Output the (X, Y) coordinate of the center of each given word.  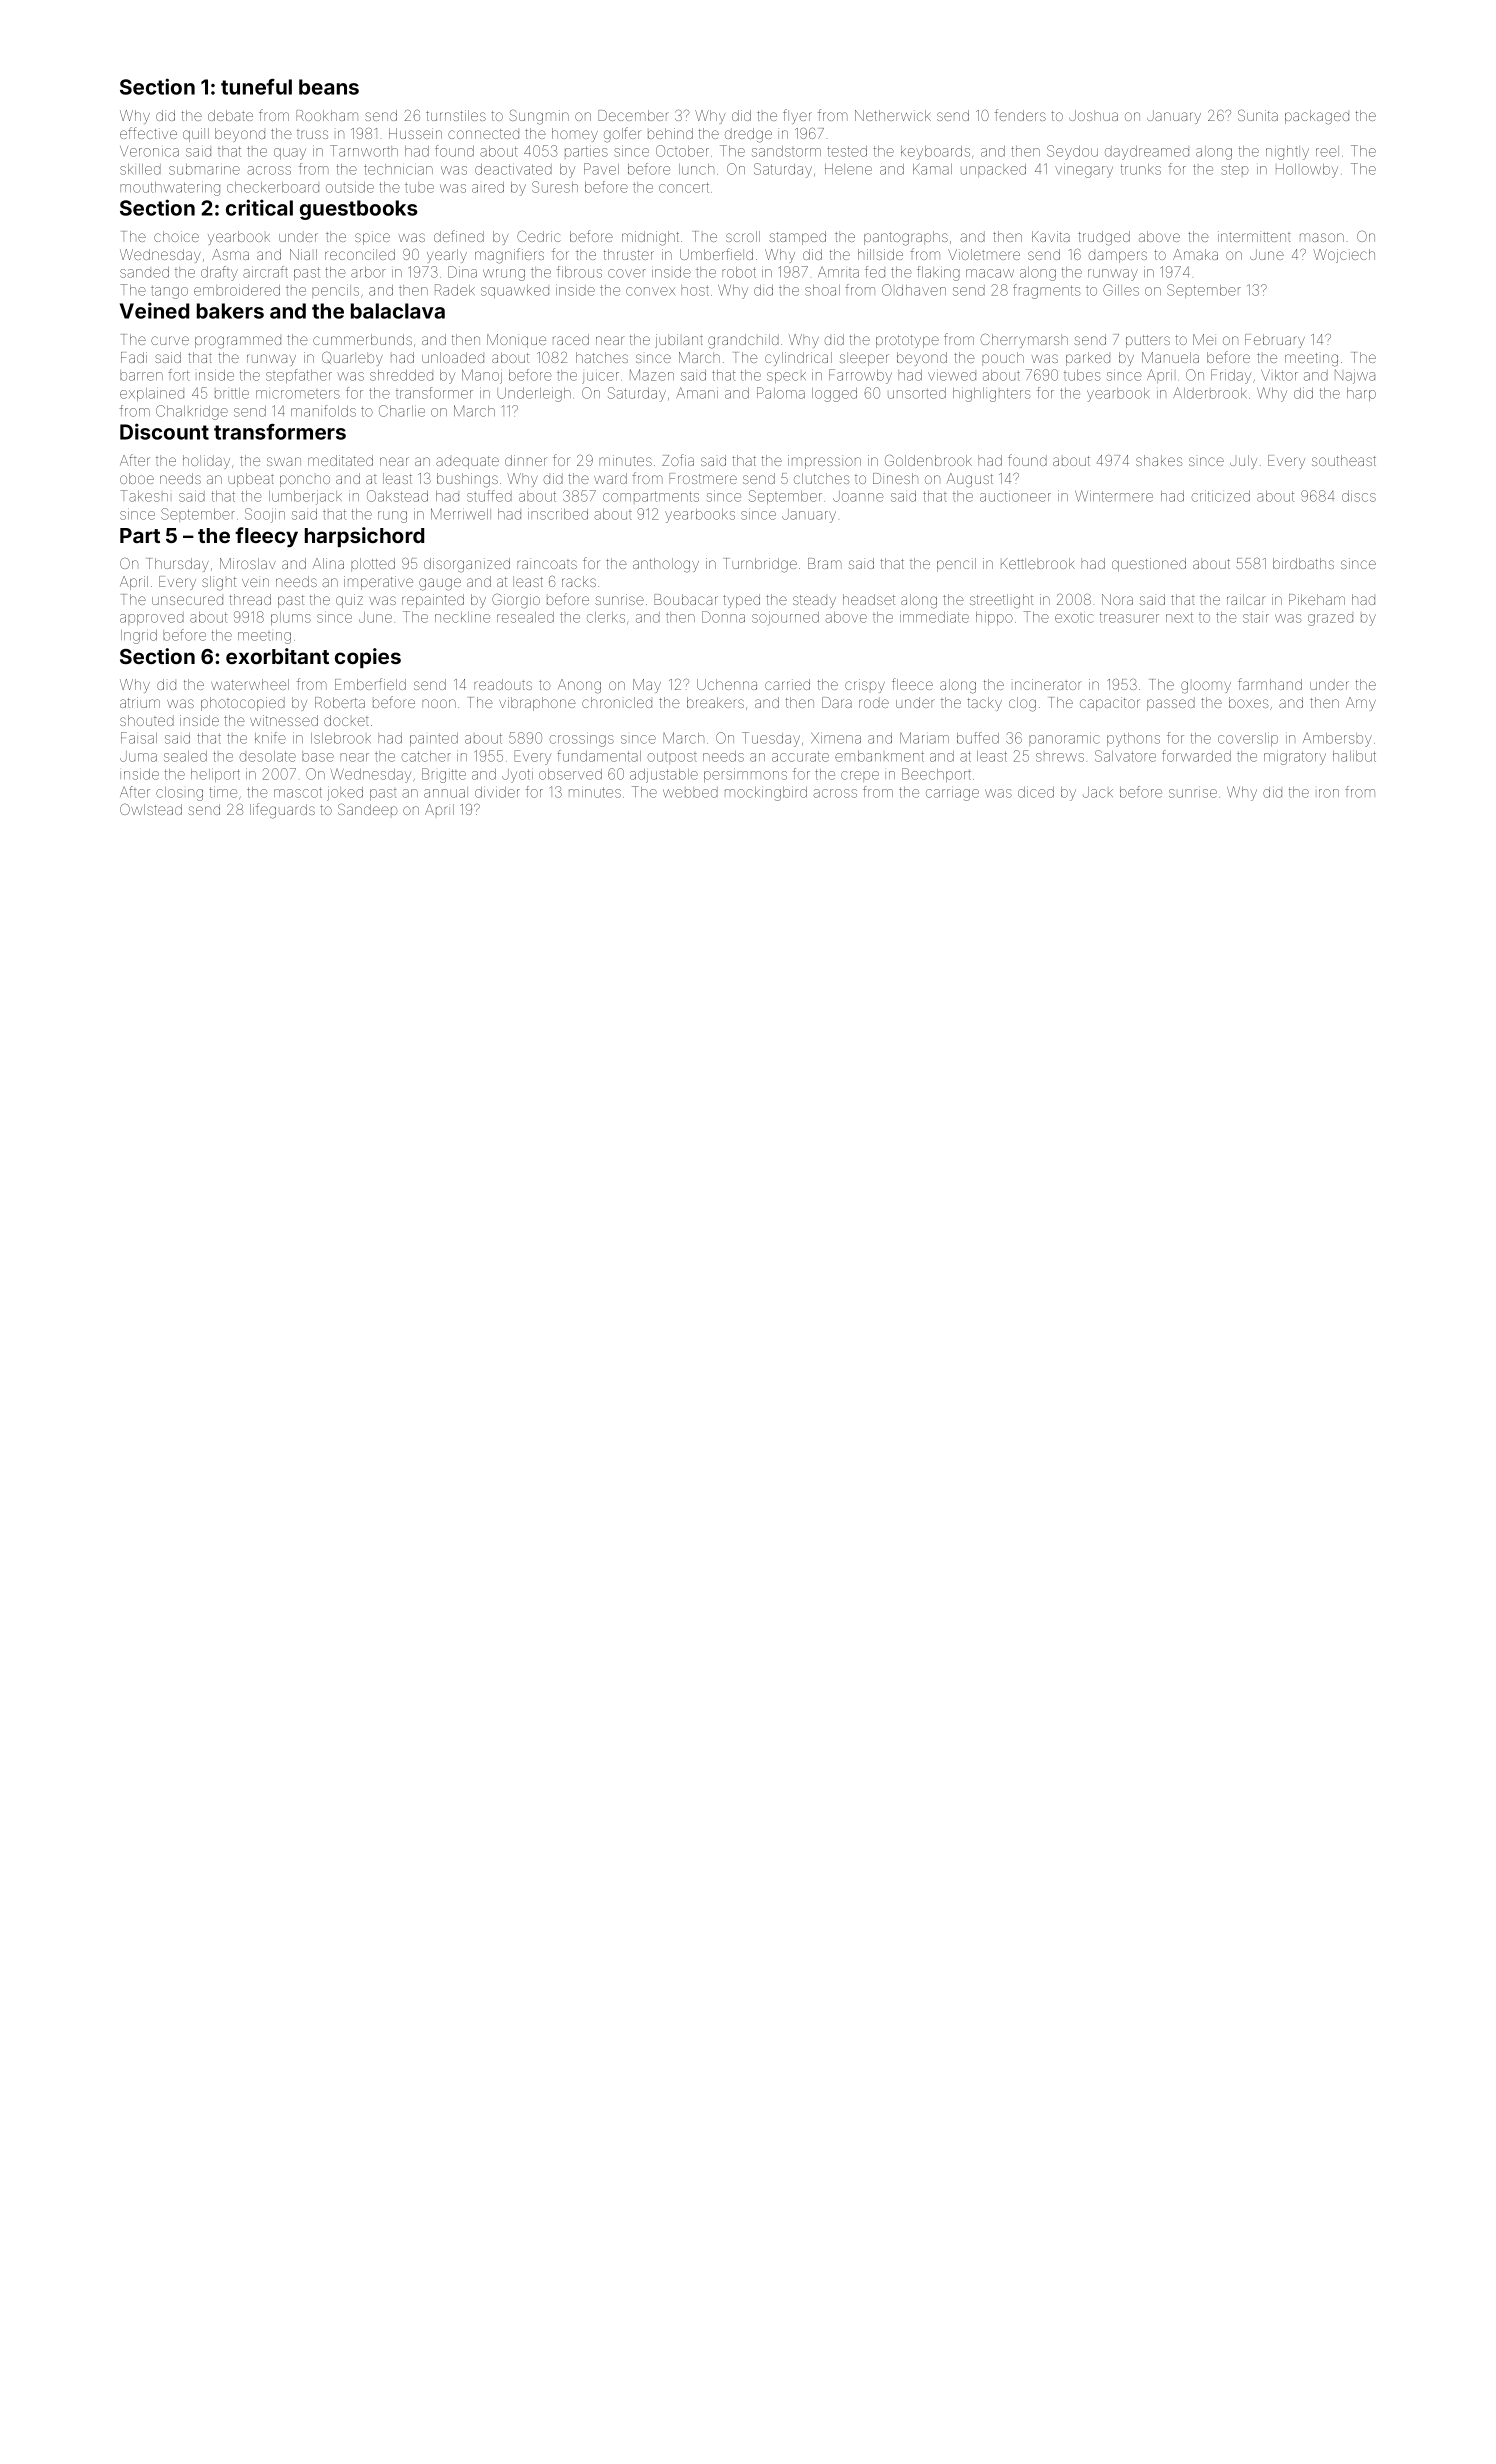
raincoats (547, 563)
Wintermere (1114, 496)
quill (196, 135)
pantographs (906, 238)
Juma (138, 756)
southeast (1344, 460)
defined (459, 236)
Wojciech (1344, 256)
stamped (797, 238)
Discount (164, 431)
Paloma (781, 393)
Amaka (1195, 254)
